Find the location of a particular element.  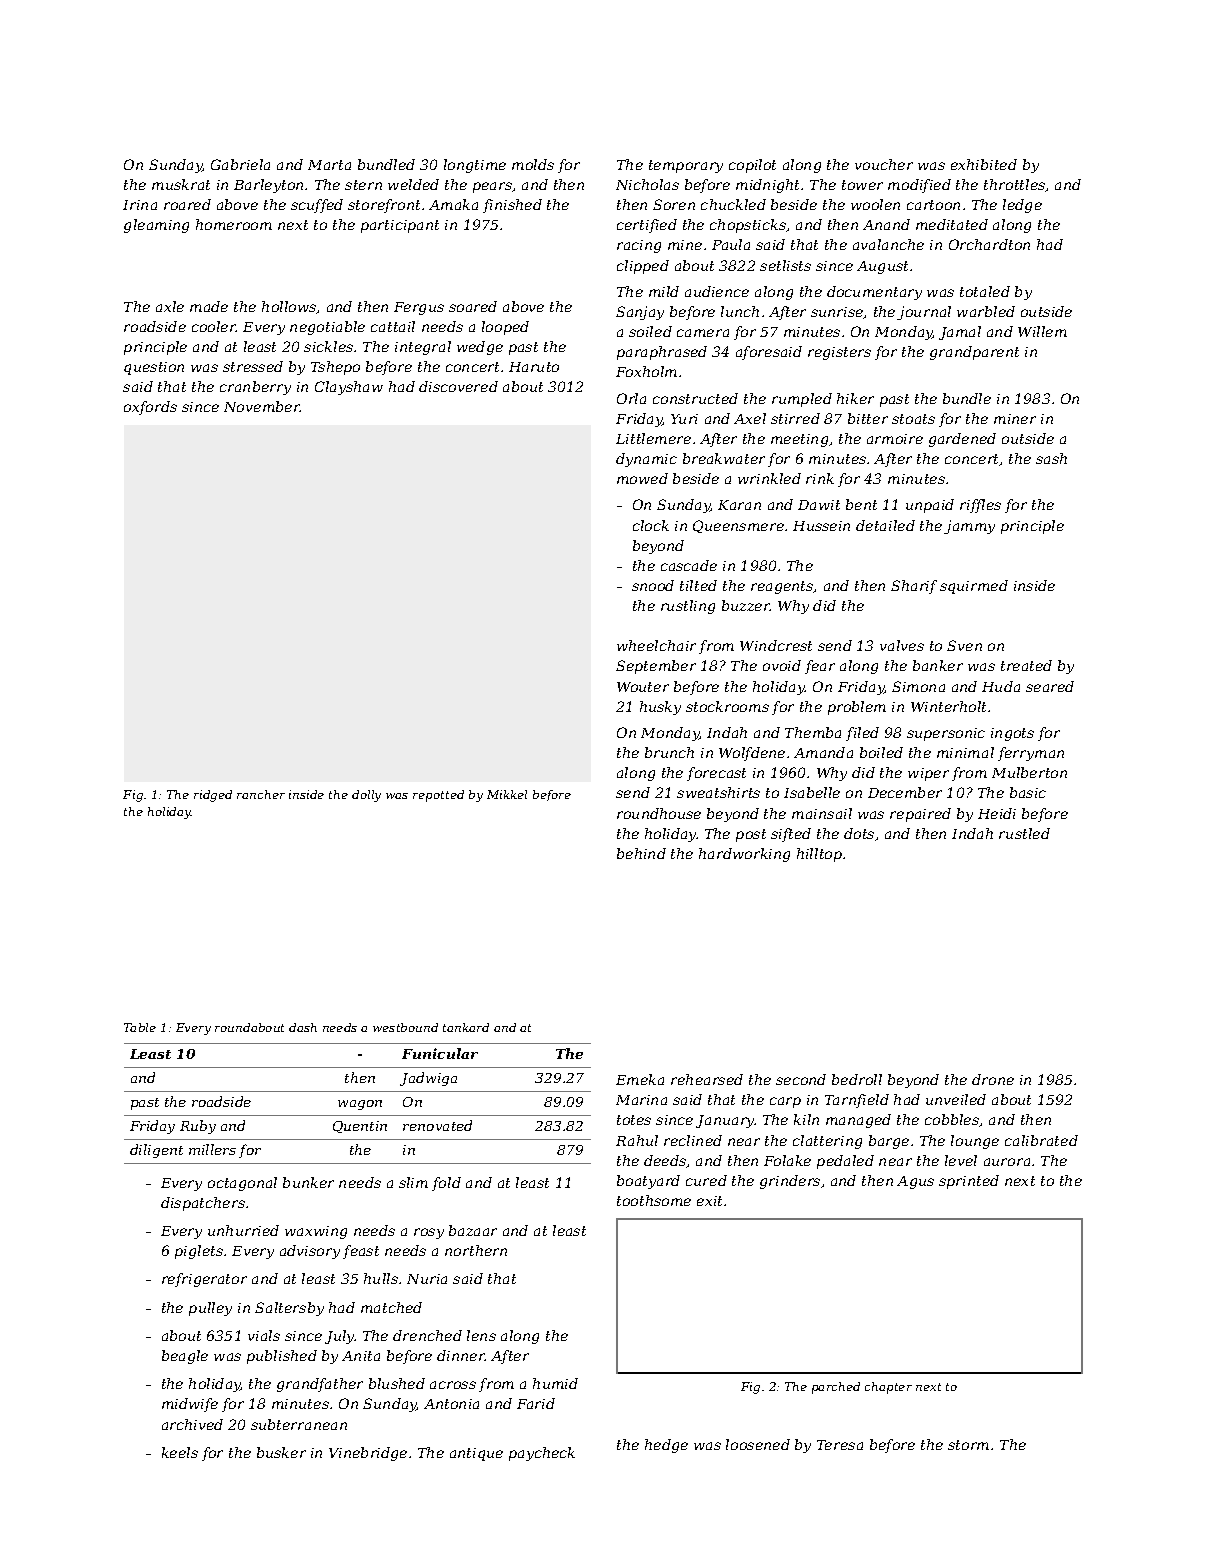

soared is located at coordinates (473, 306).
